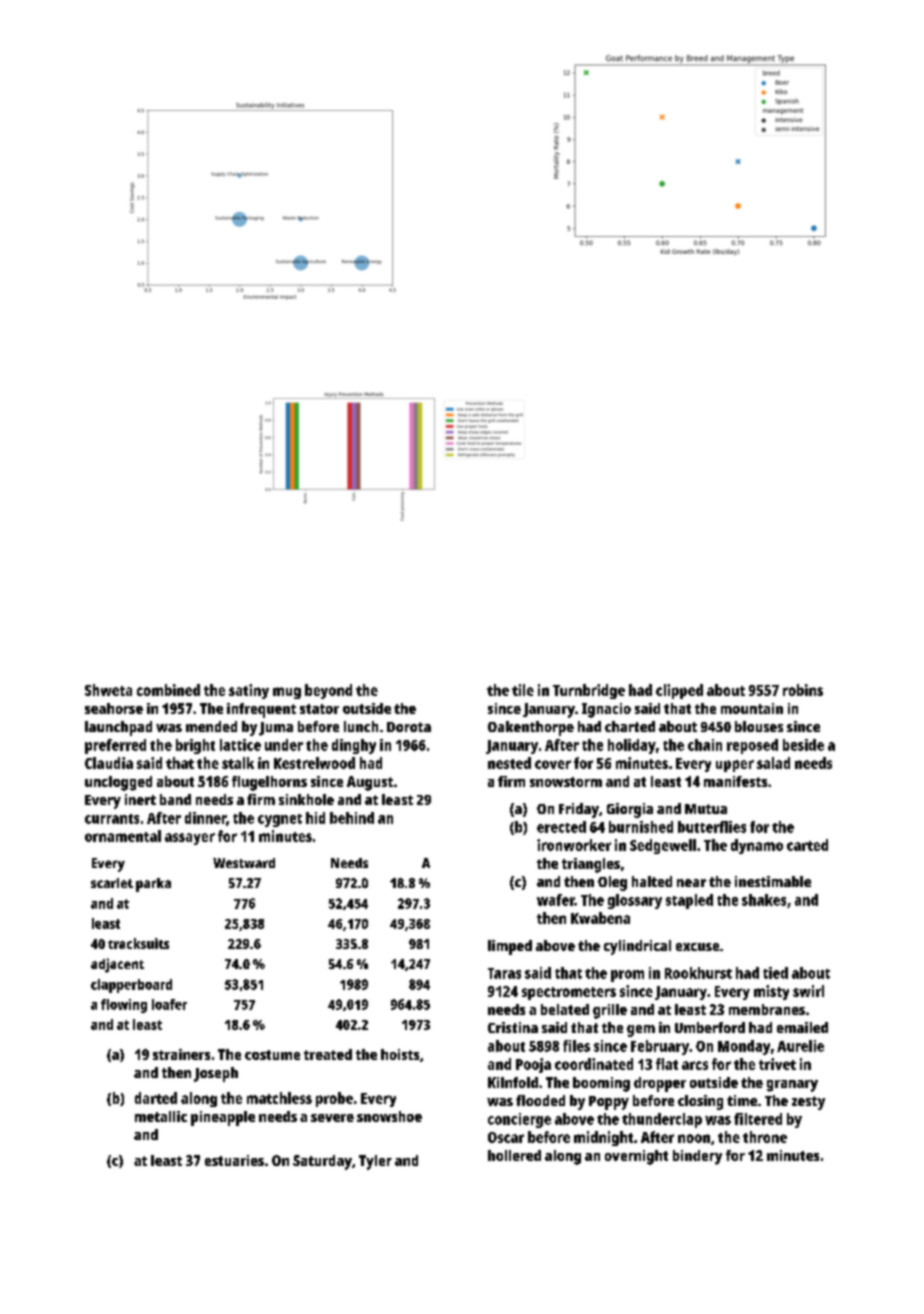 This screenshot has width=924, height=1314. Describe the element at coordinates (706, 809) in the screenshot. I see `Mutua` at that location.
